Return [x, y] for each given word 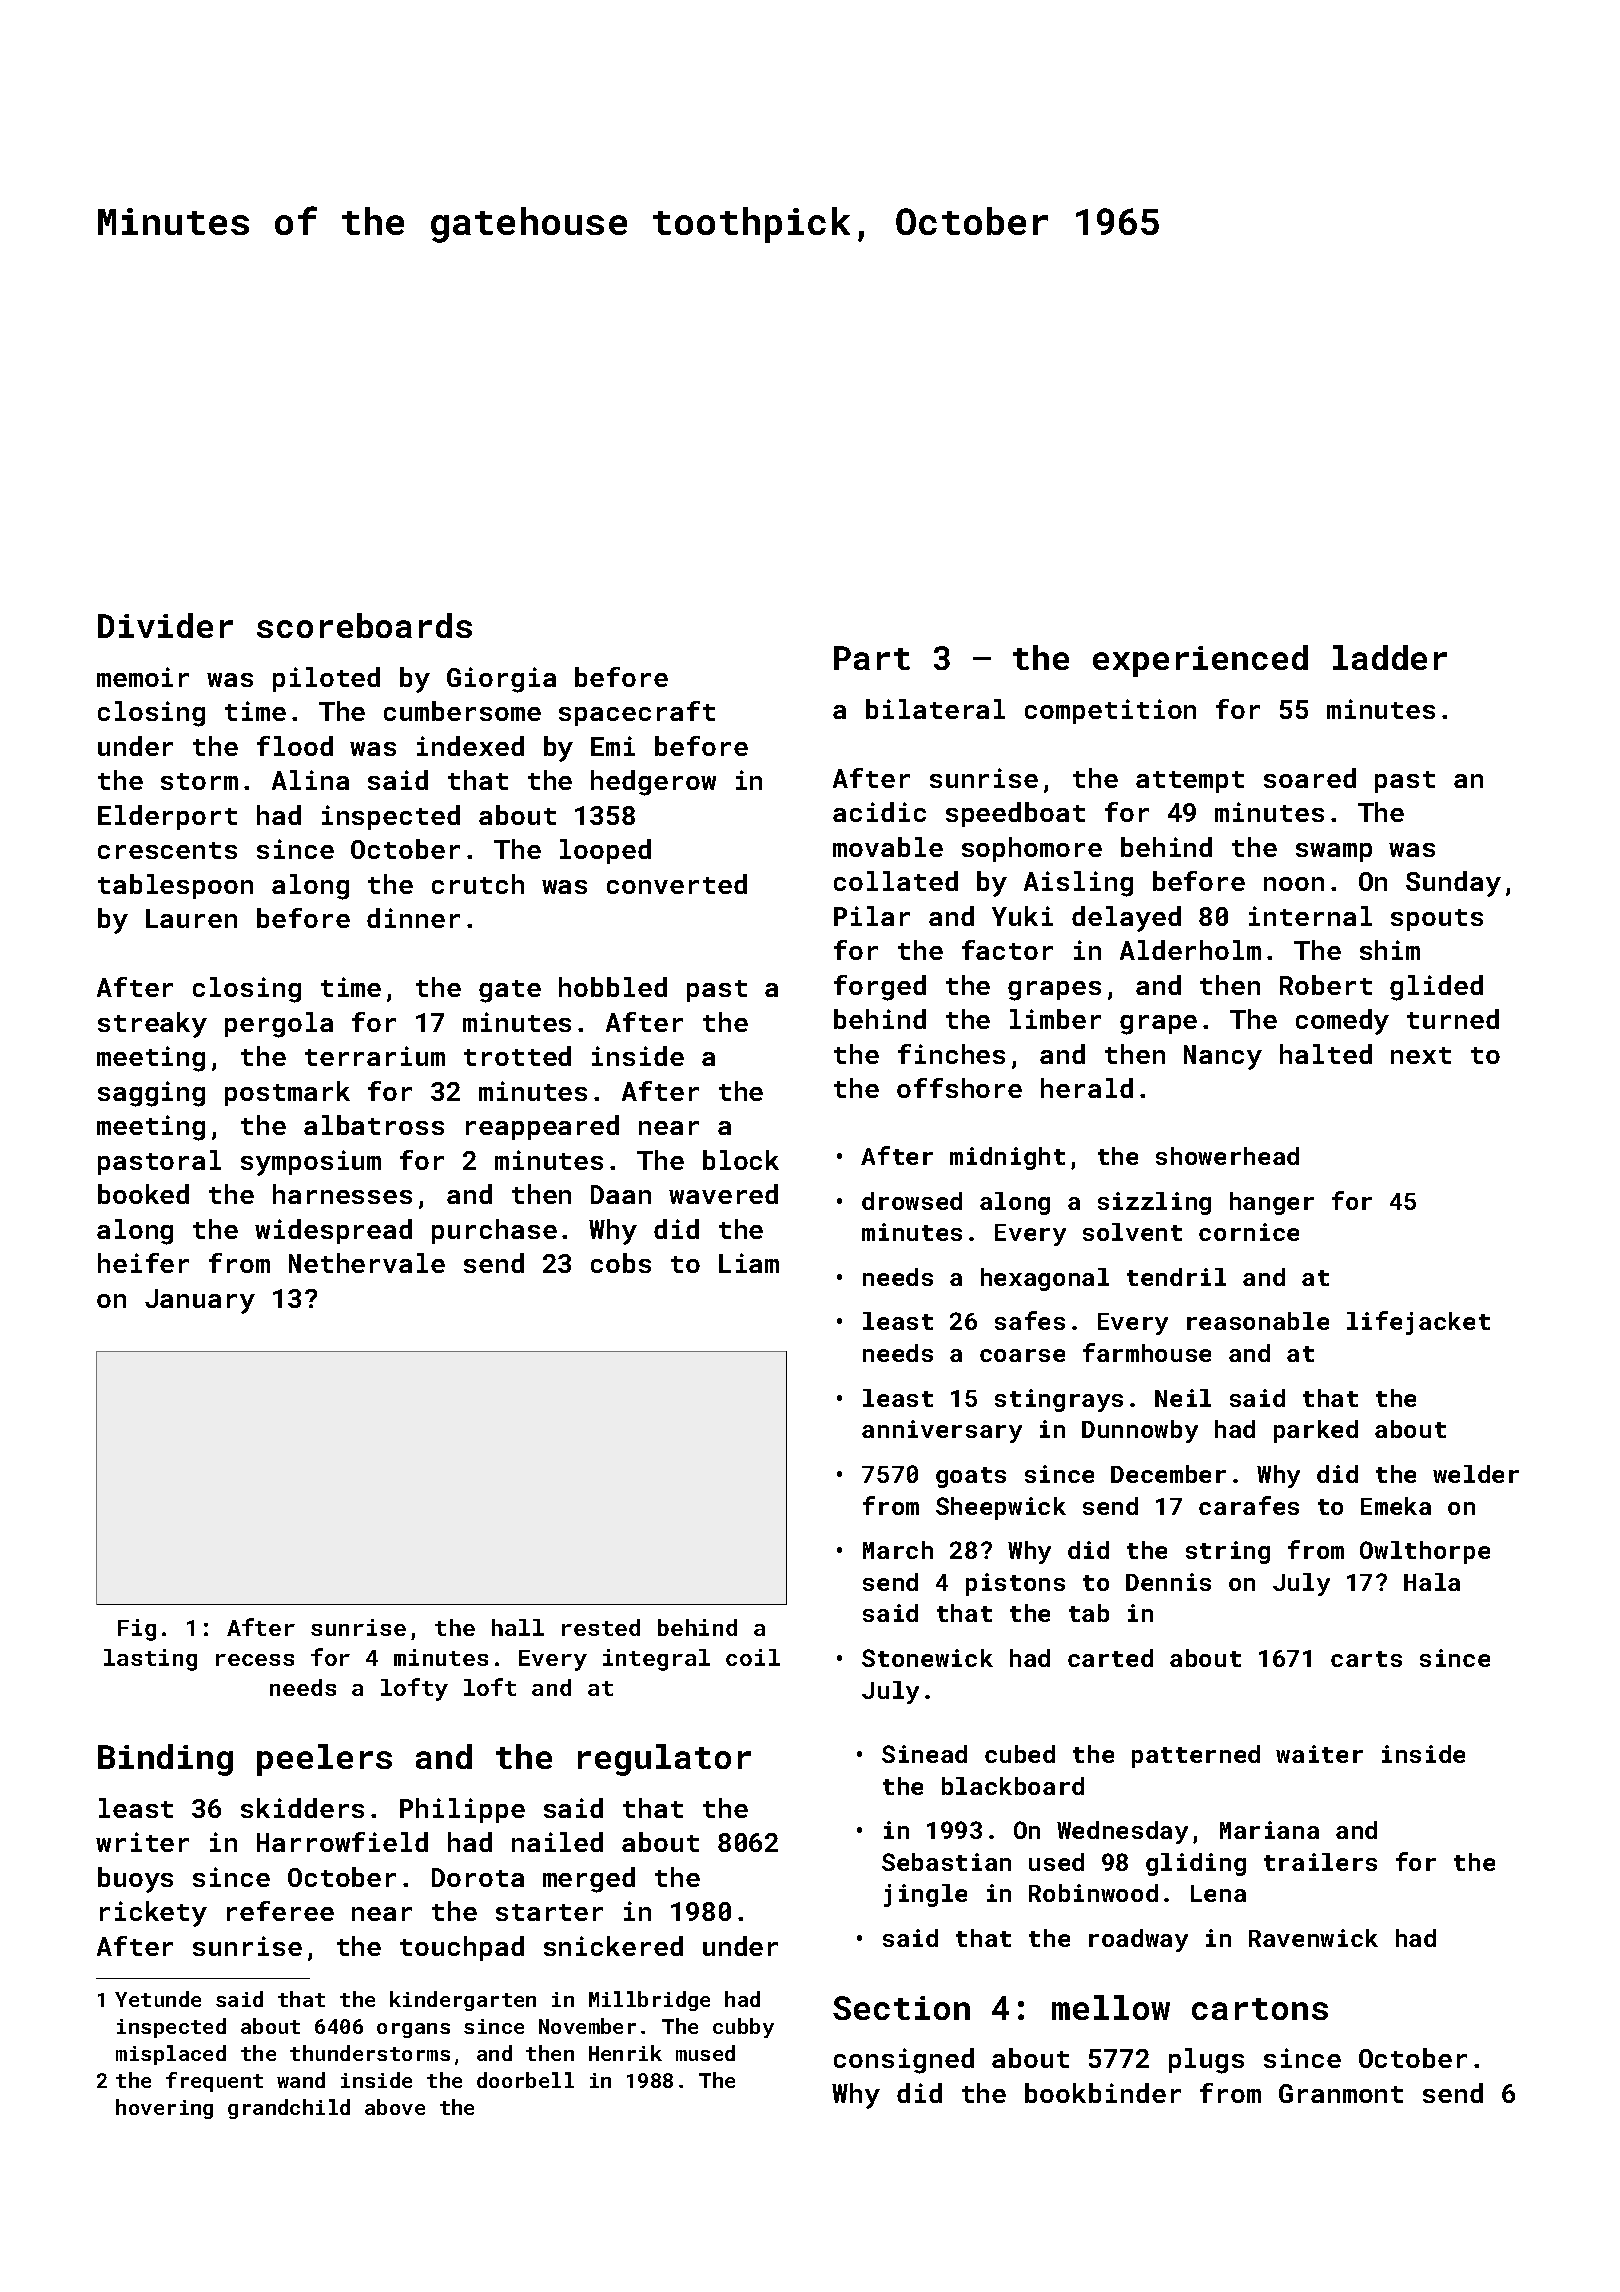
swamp [1334, 852]
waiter [1319, 1754]
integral [656, 1660]
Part [872, 658]
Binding [165, 1760]
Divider [165, 625]
